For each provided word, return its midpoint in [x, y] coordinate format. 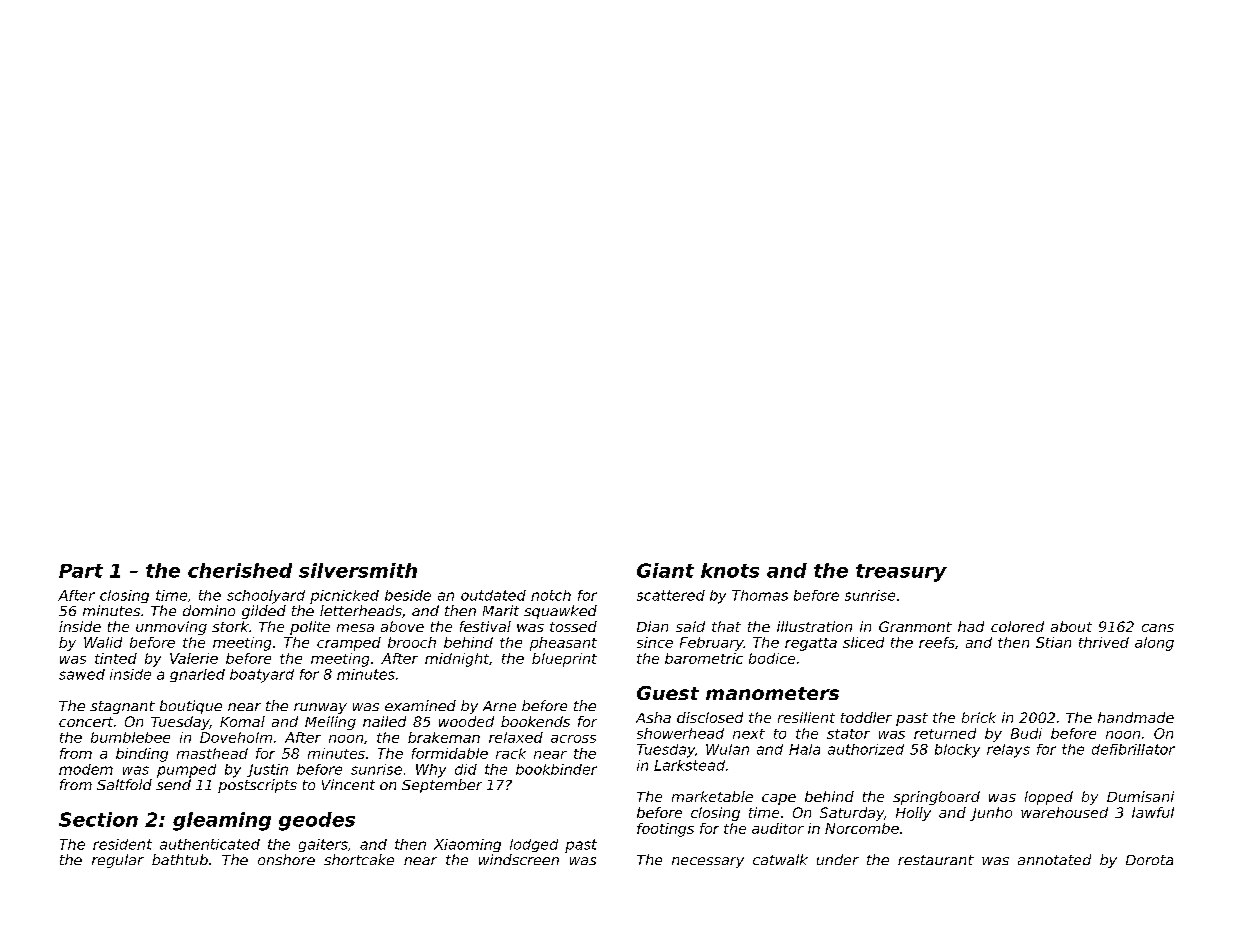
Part [81, 571]
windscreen [519, 859]
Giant [665, 570]
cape [779, 799]
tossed [573, 626]
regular [118, 861]
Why [431, 771]
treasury [901, 573]
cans [1158, 628]
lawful [1153, 812]
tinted [116, 658]
